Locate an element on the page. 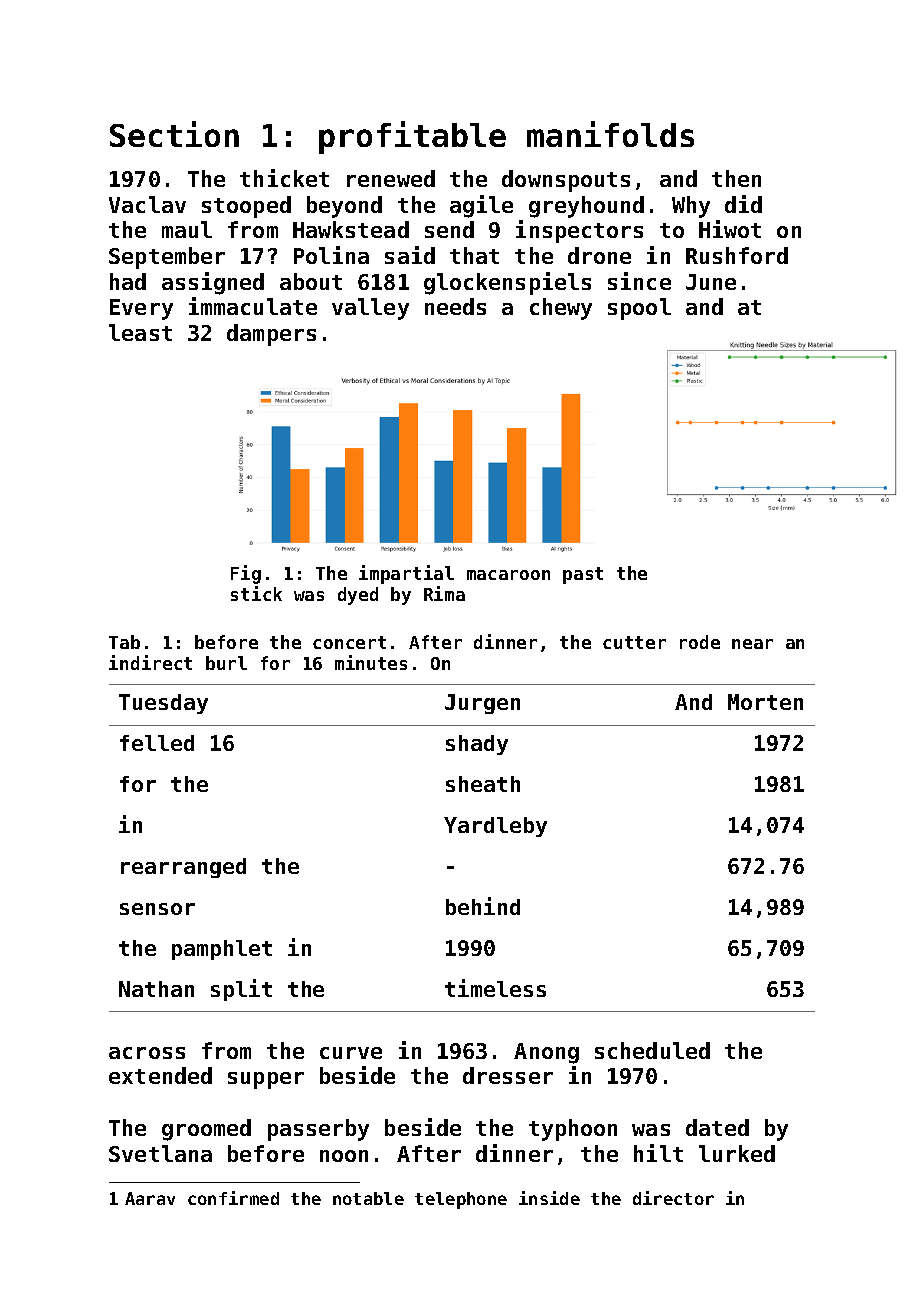 This document has width=924, height=1314. dresser is located at coordinates (508, 1075).
